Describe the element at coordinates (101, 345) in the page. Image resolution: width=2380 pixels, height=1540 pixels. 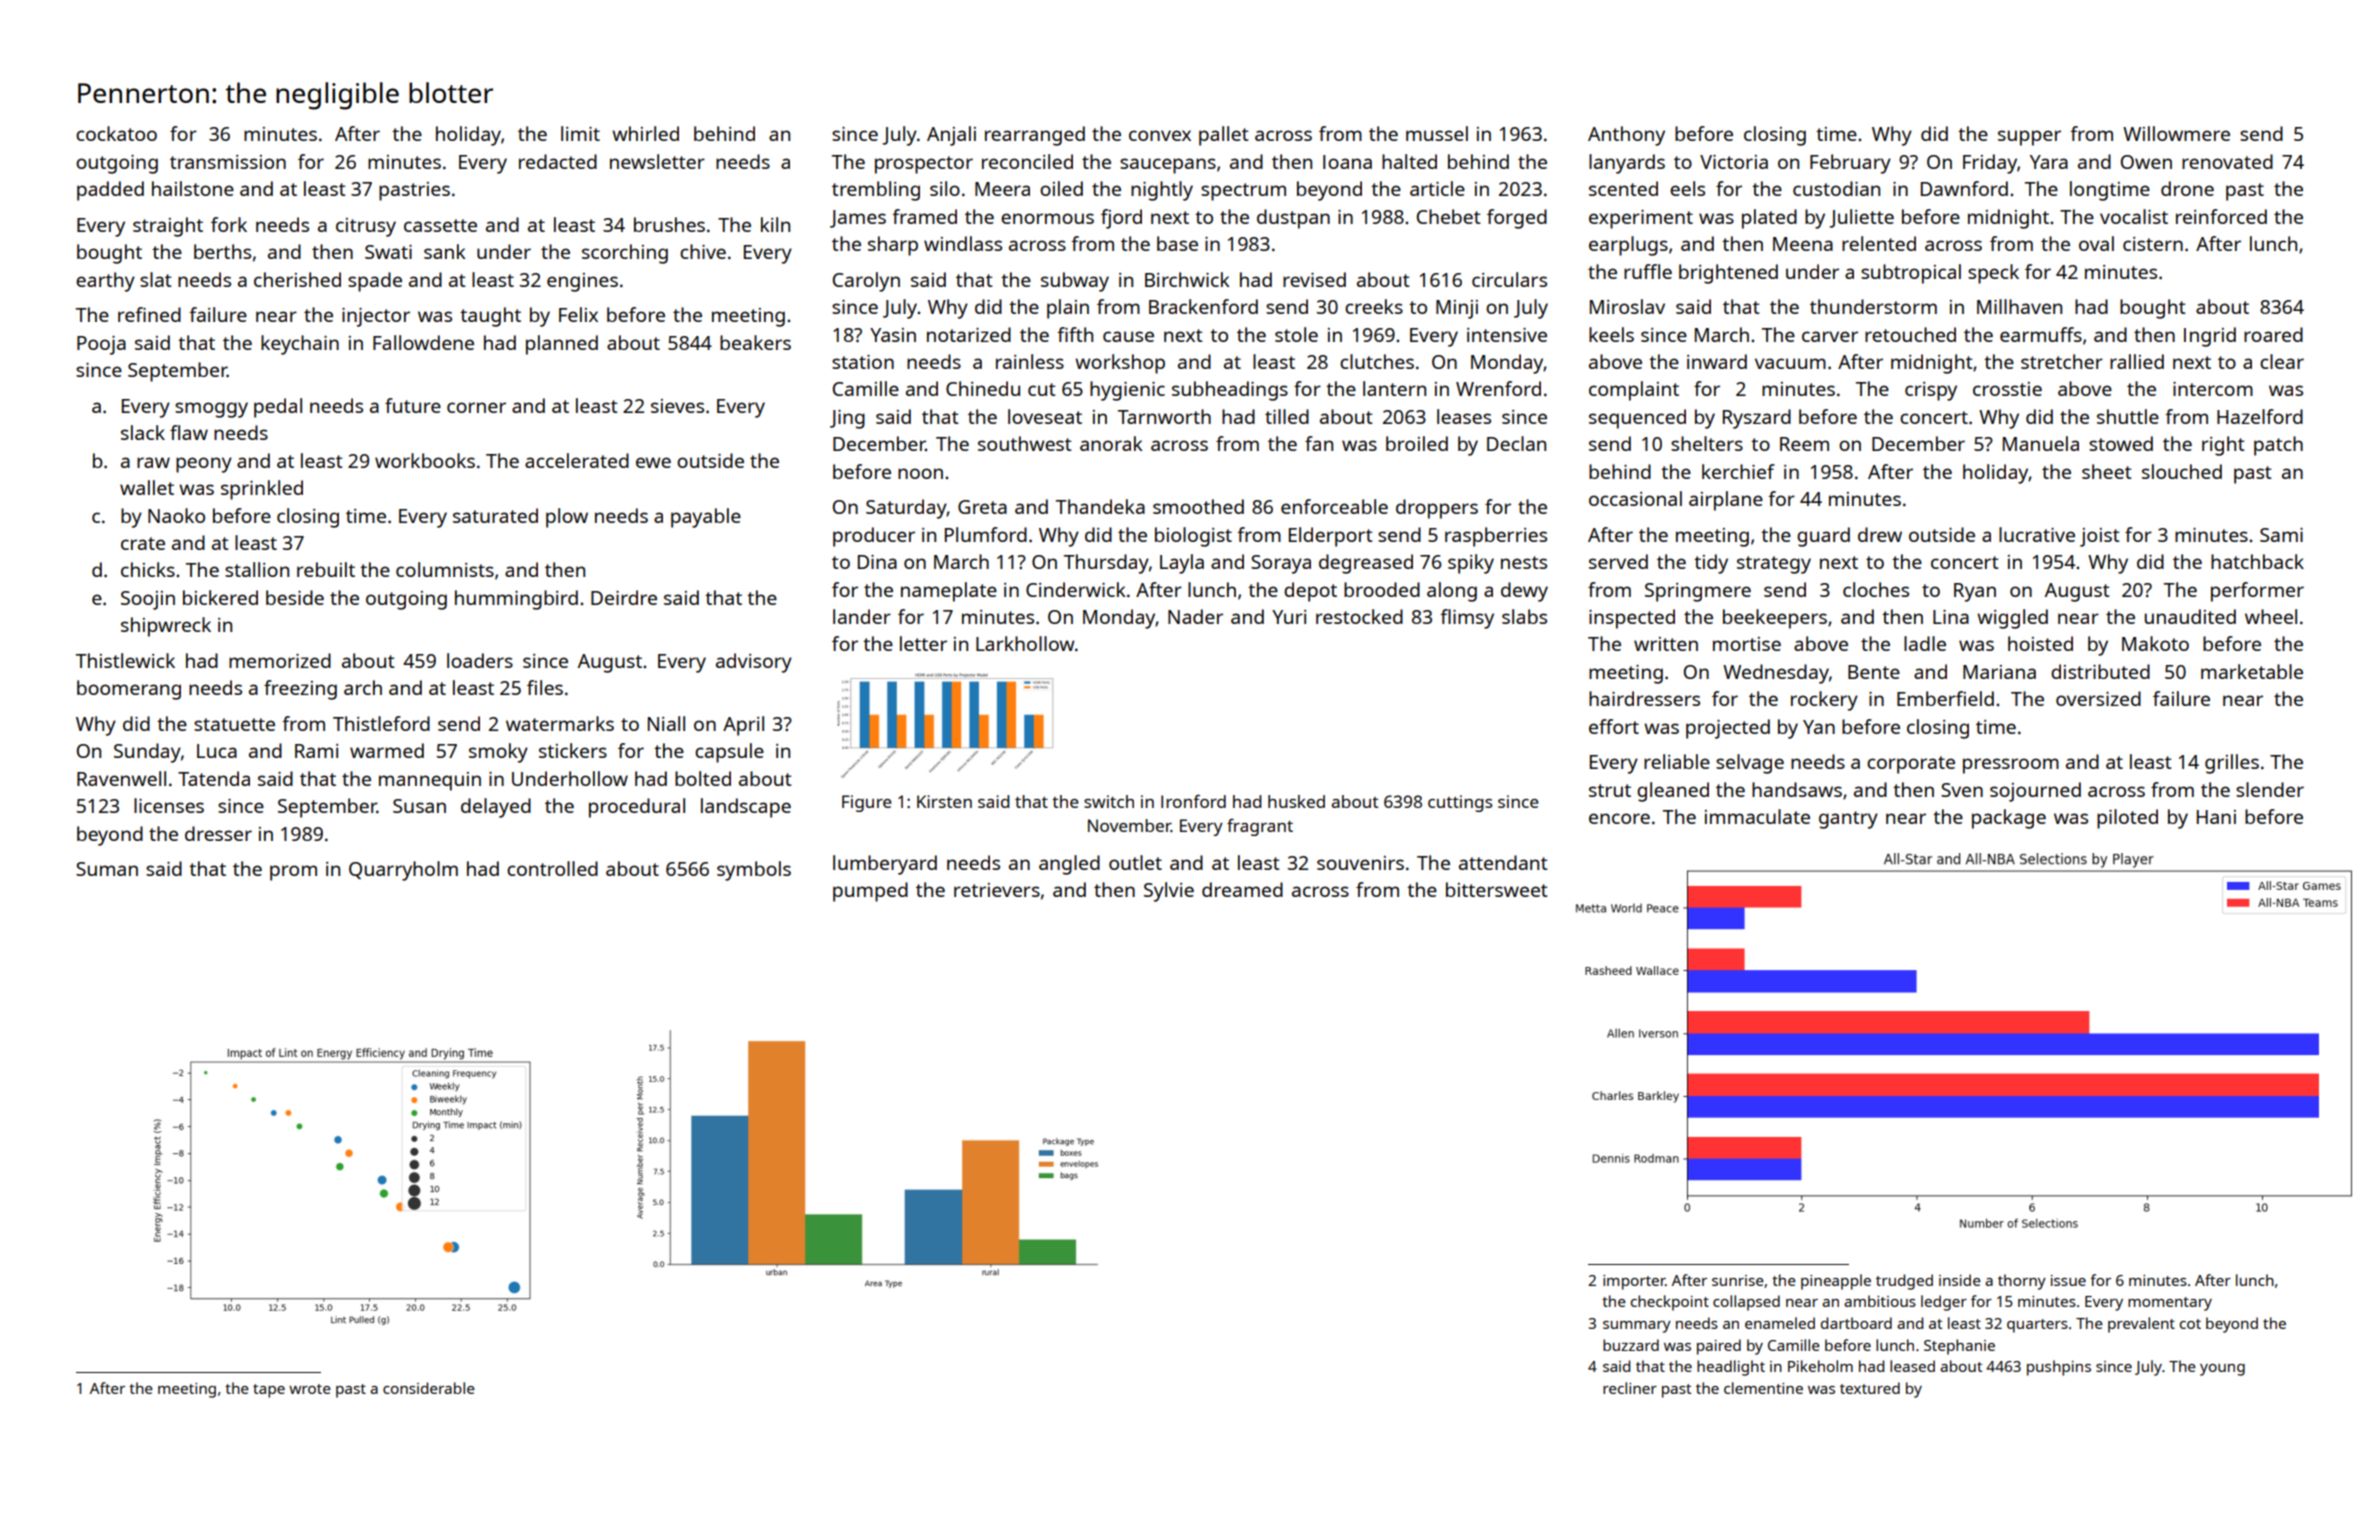
I see `Pooja` at that location.
